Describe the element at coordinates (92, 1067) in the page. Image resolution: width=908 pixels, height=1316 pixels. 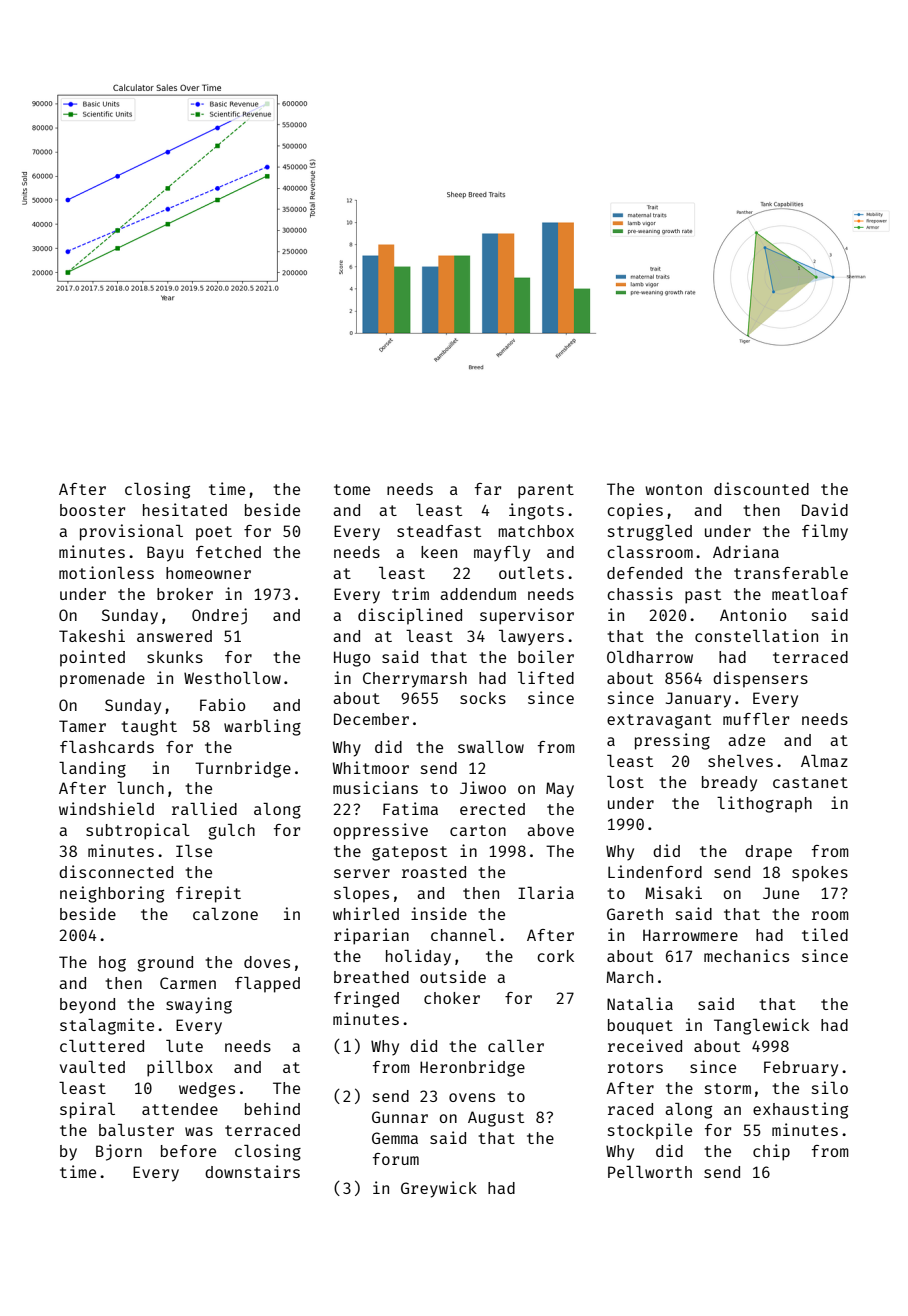
I see `vaulted` at that location.
